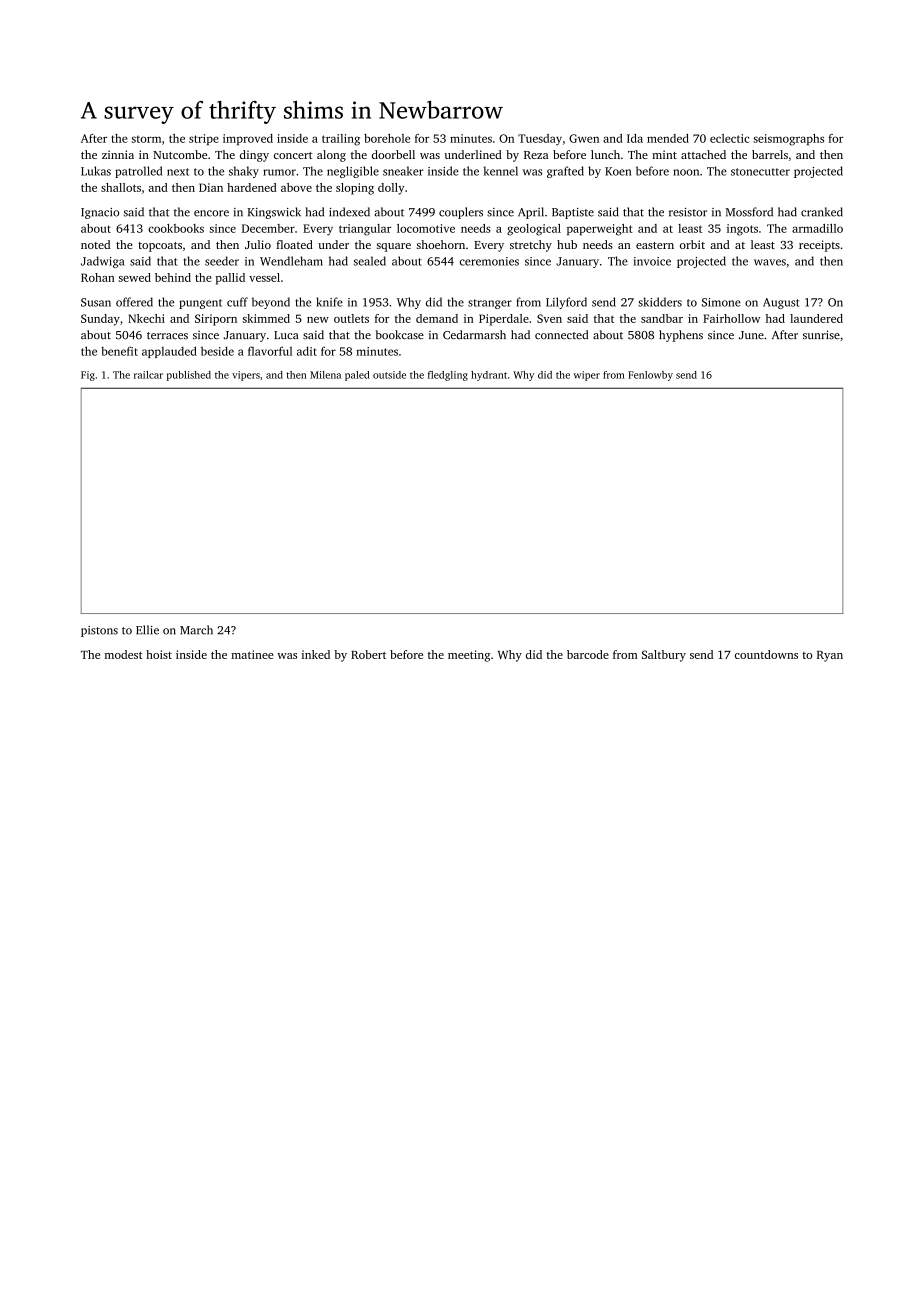  I want to click on Fig, so click(88, 376).
